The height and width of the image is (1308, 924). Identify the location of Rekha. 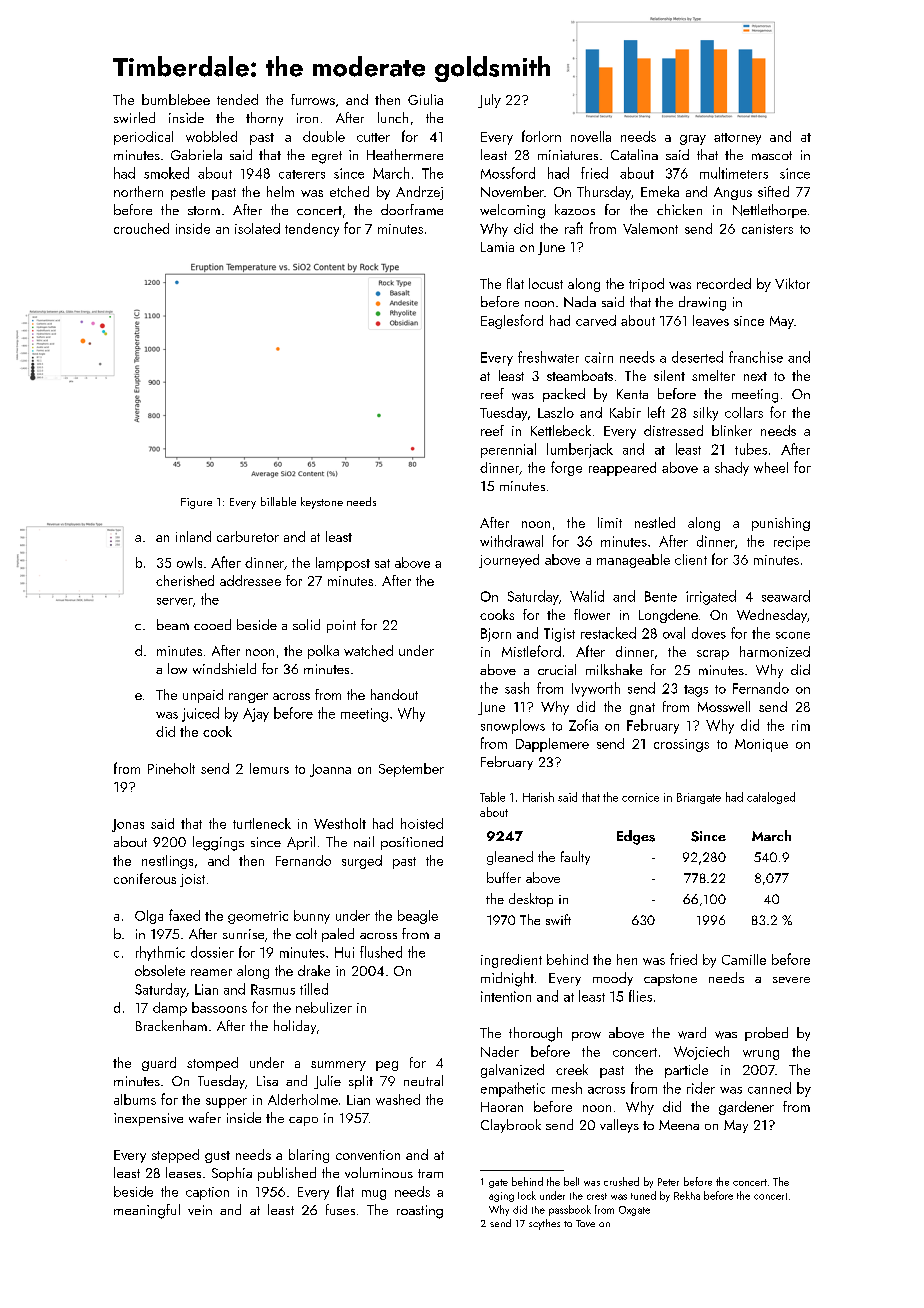
(687, 1195).
